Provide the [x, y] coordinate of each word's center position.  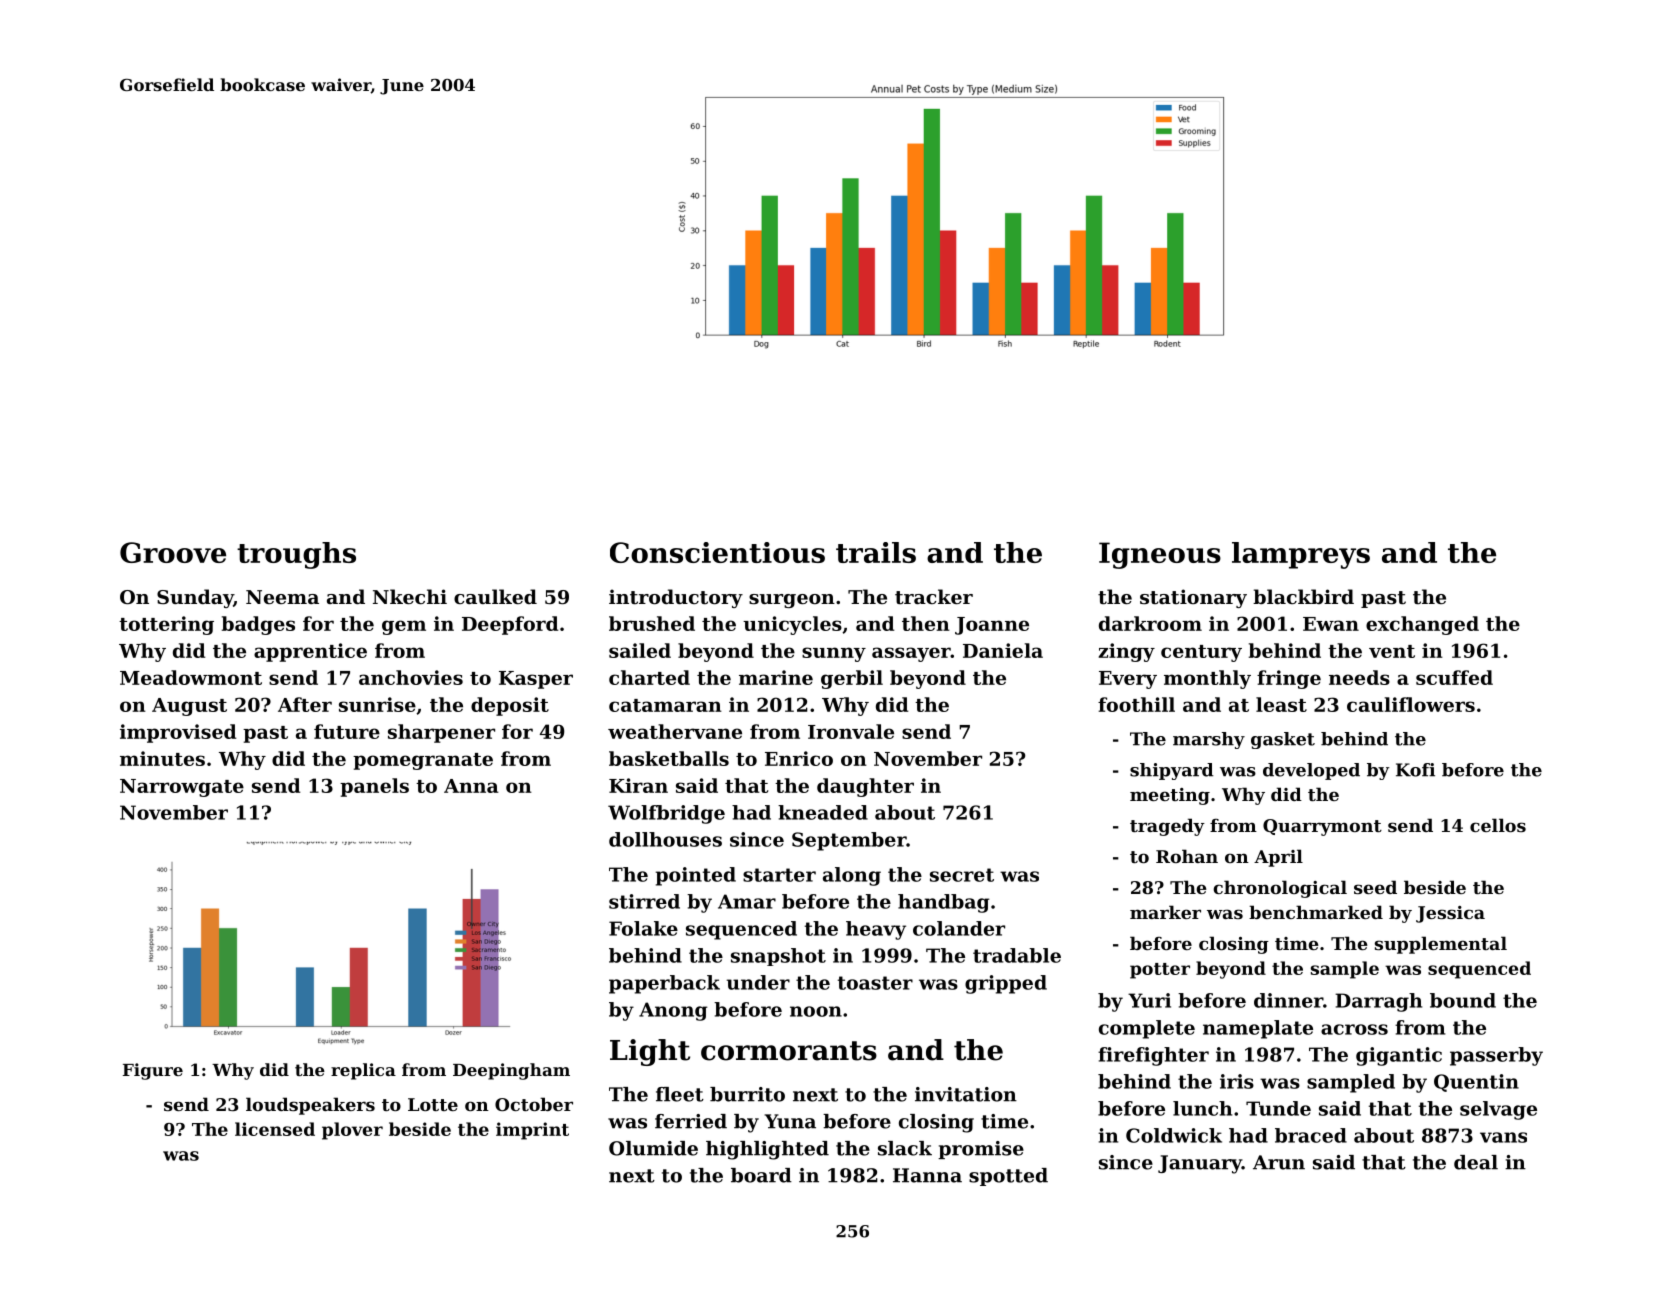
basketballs [669, 758]
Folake [643, 928]
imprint [532, 1131]
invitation [966, 1094]
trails [876, 552]
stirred [644, 901]
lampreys [1301, 555]
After [305, 704]
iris [1237, 1081]
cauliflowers [1411, 704]
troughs [296, 555]
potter [1160, 971]
